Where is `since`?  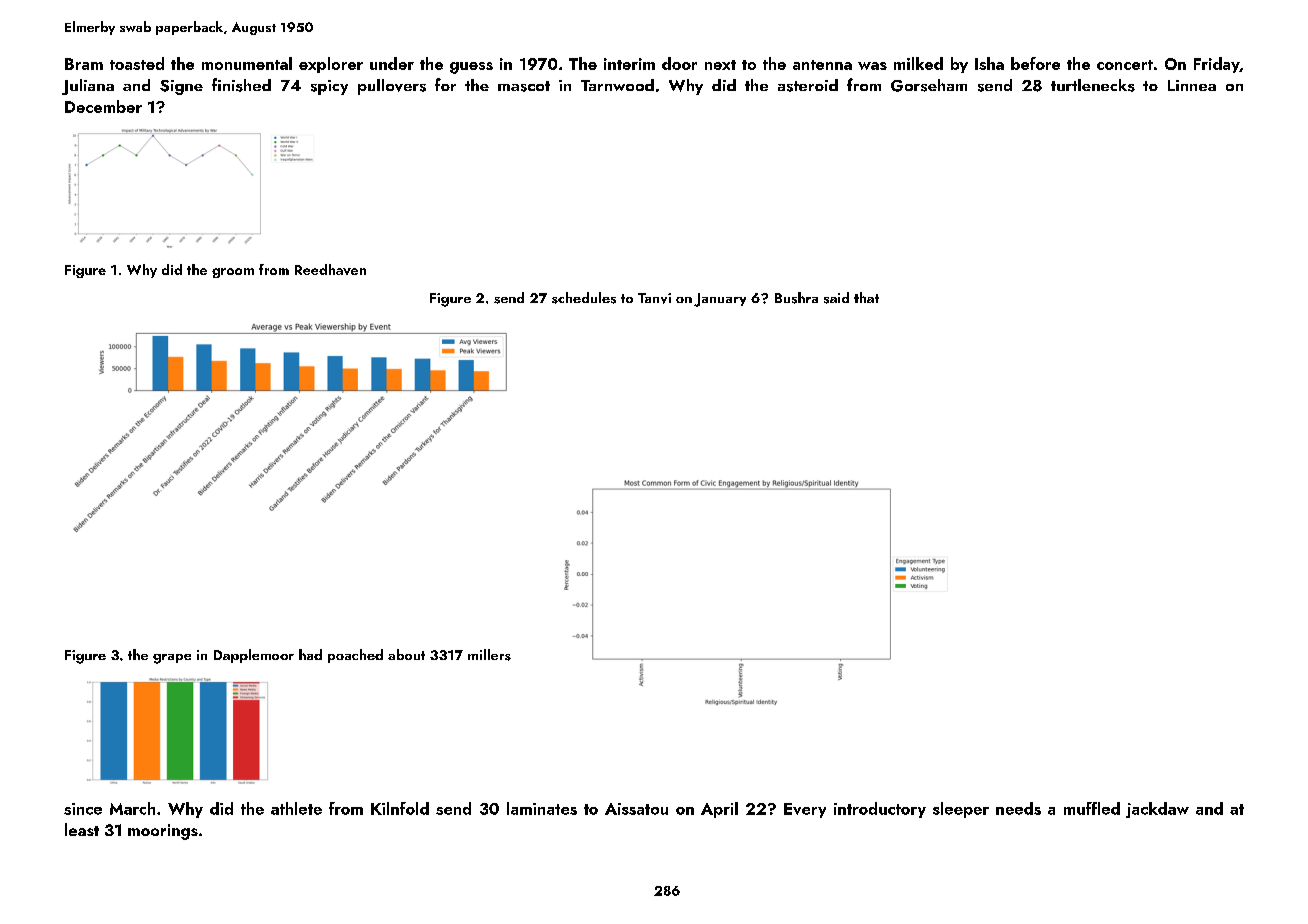 since is located at coordinates (83, 809).
